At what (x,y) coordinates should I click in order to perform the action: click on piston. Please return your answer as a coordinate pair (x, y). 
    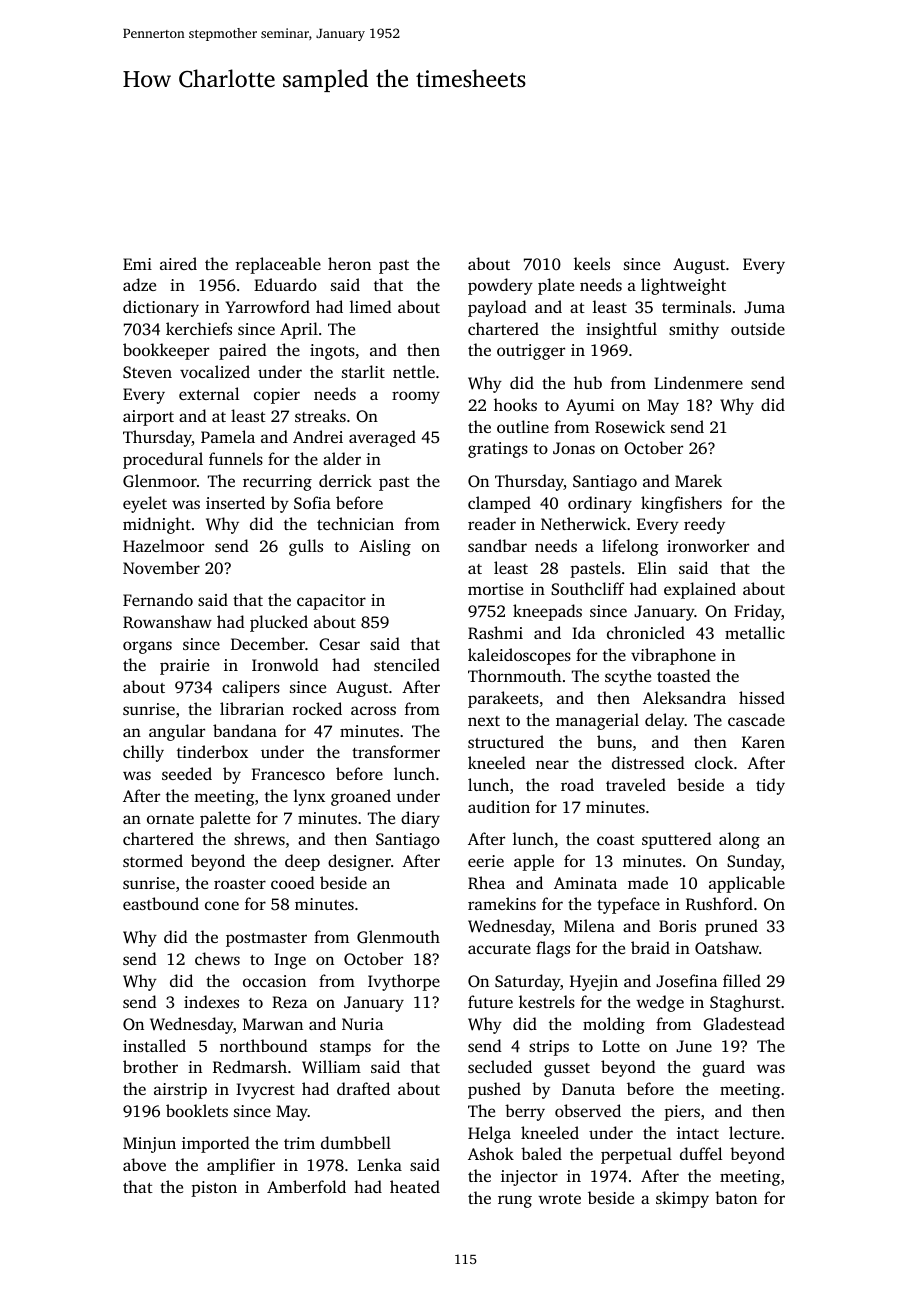
    Looking at the image, I should click on (214, 1189).
